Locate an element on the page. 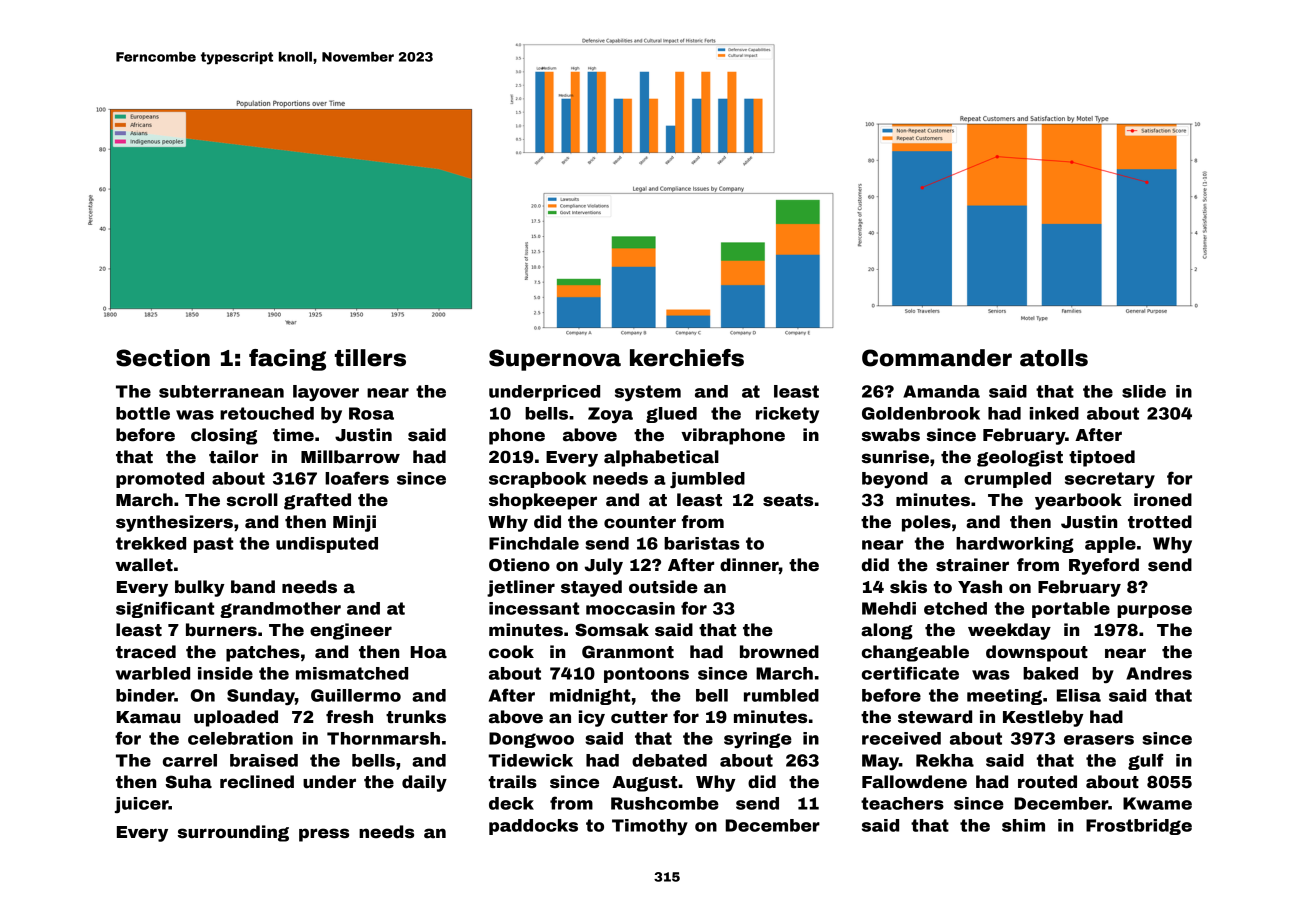 This document has height=924, width=1308. baristas is located at coordinates (702, 543).
